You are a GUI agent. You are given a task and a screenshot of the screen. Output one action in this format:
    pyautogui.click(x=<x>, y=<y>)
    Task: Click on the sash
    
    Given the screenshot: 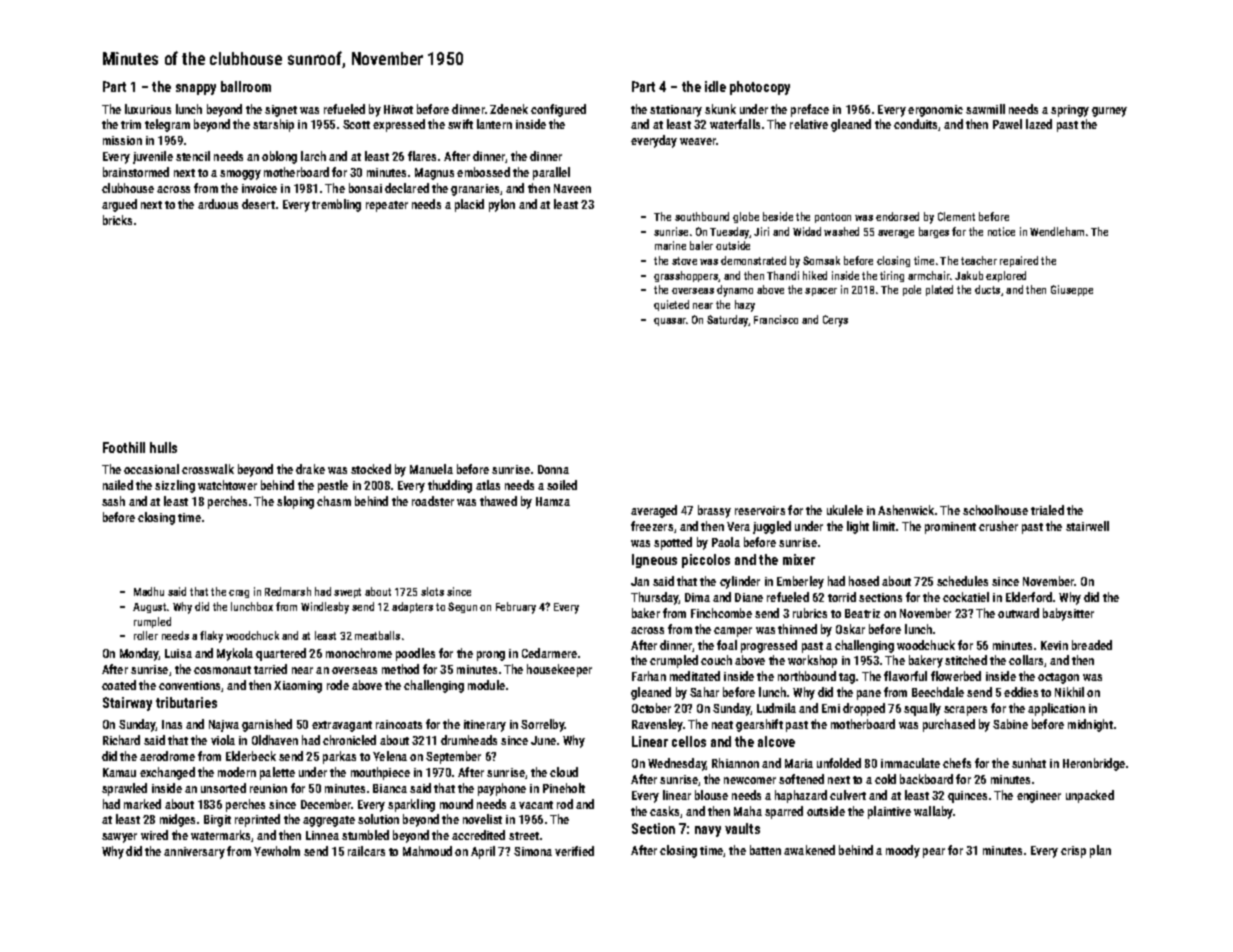 What is the action you would take?
    pyautogui.click(x=113, y=501)
